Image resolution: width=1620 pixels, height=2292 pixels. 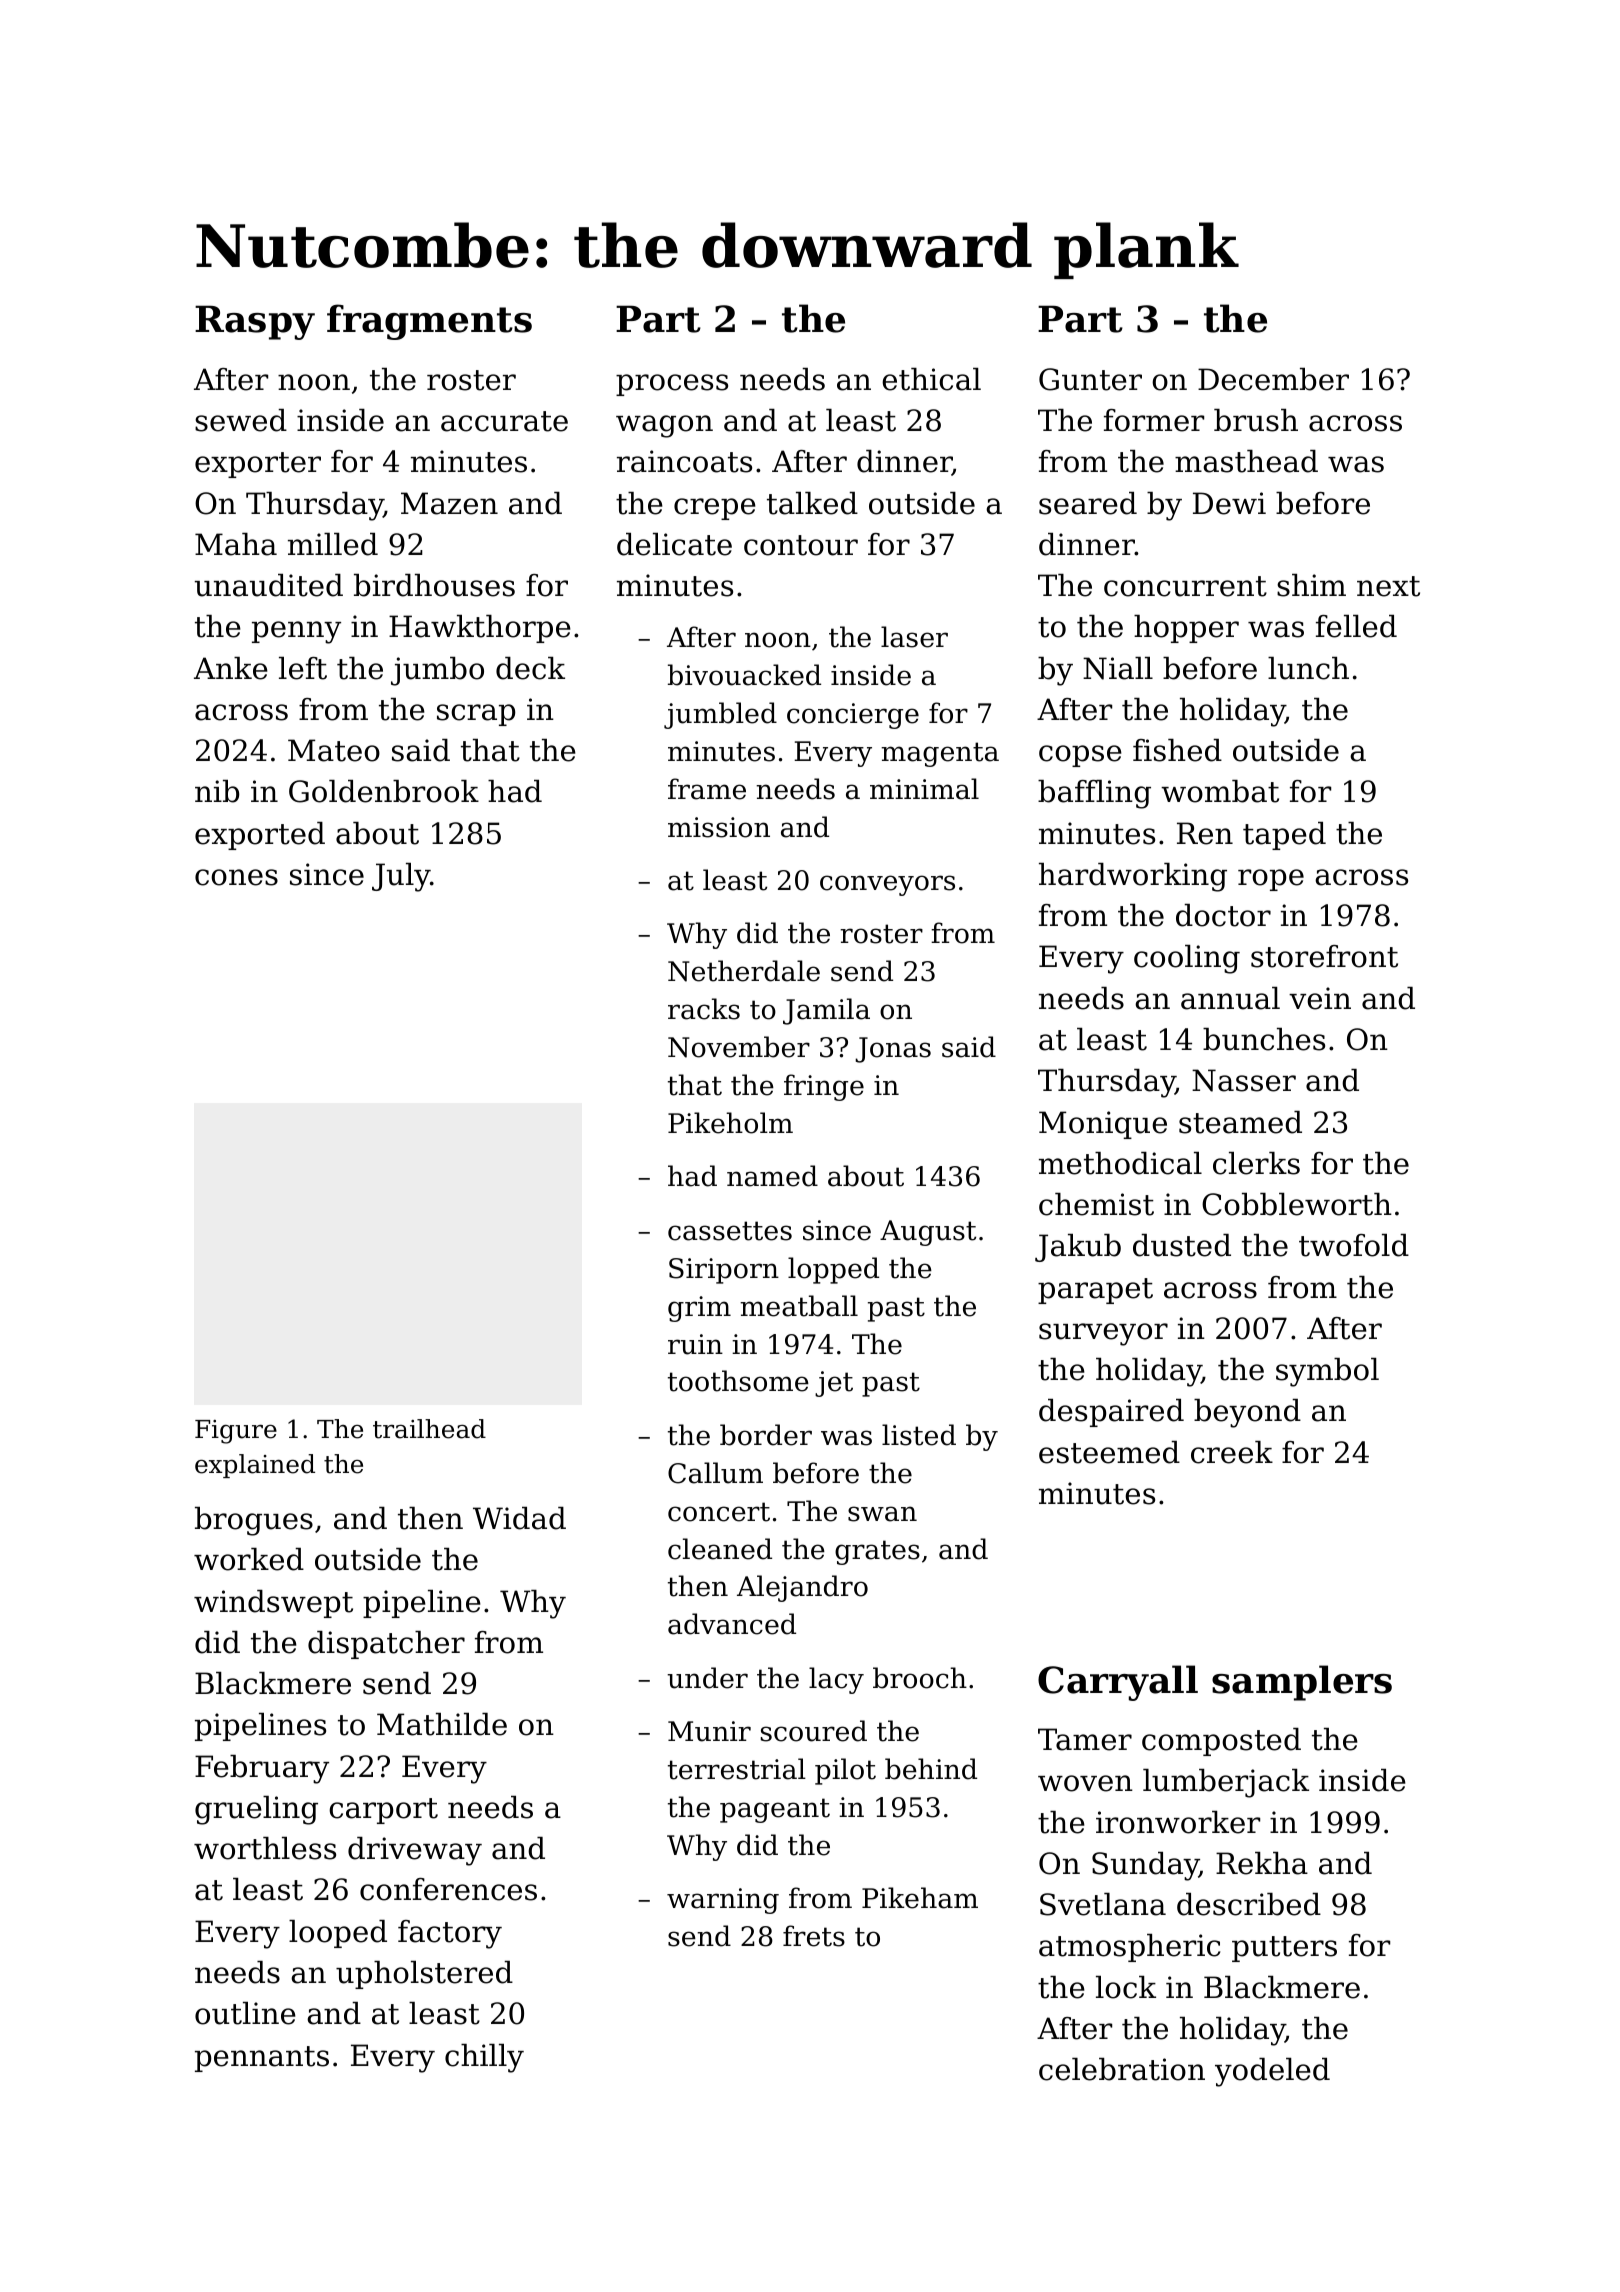 I want to click on fragments, so click(x=429, y=322).
